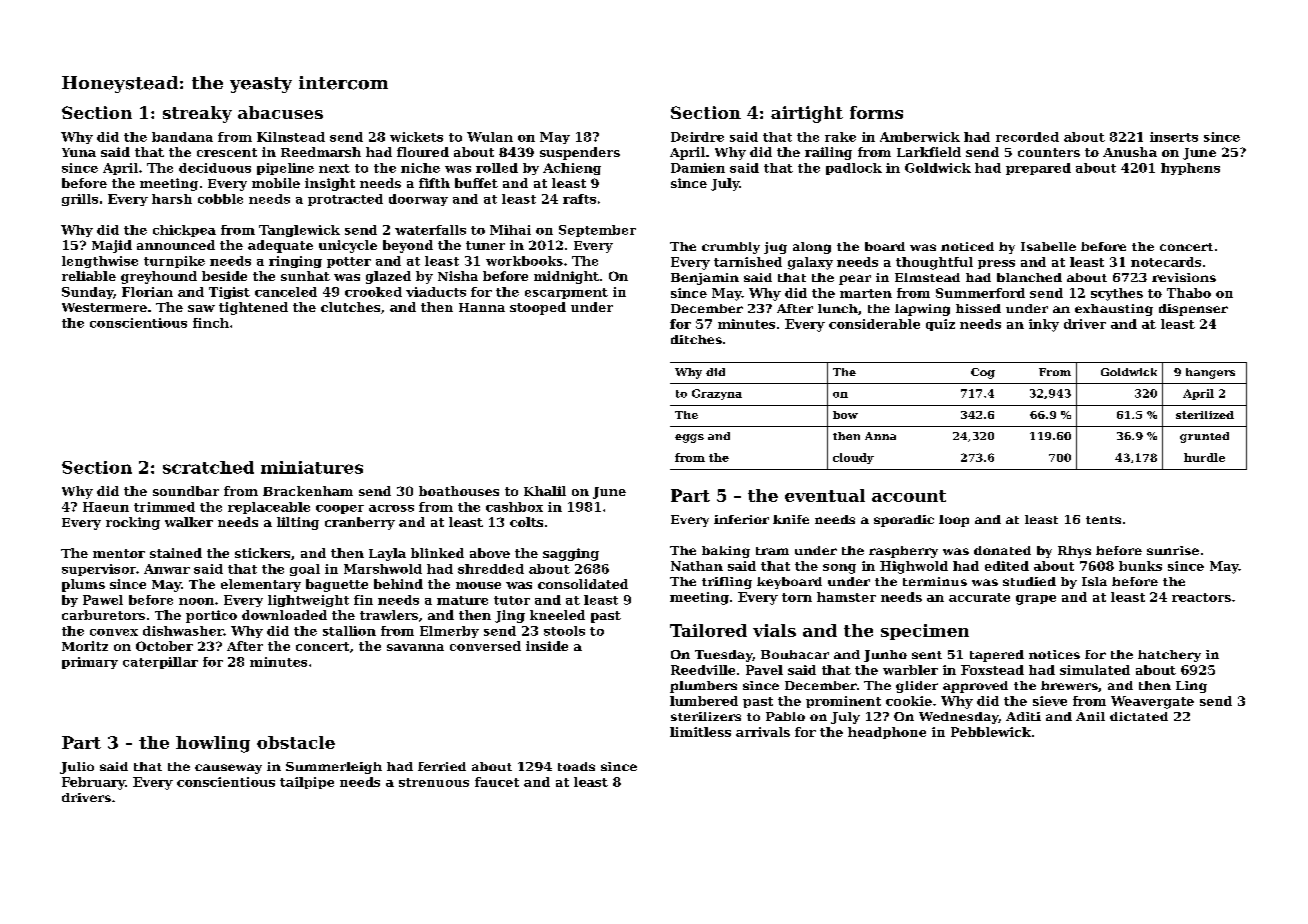 Image resolution: width=1308 pixels, height=924 pixels. What do you see at coordinates (876, 112) in the document?
I see `forms` at bounding box center [876, 112].
